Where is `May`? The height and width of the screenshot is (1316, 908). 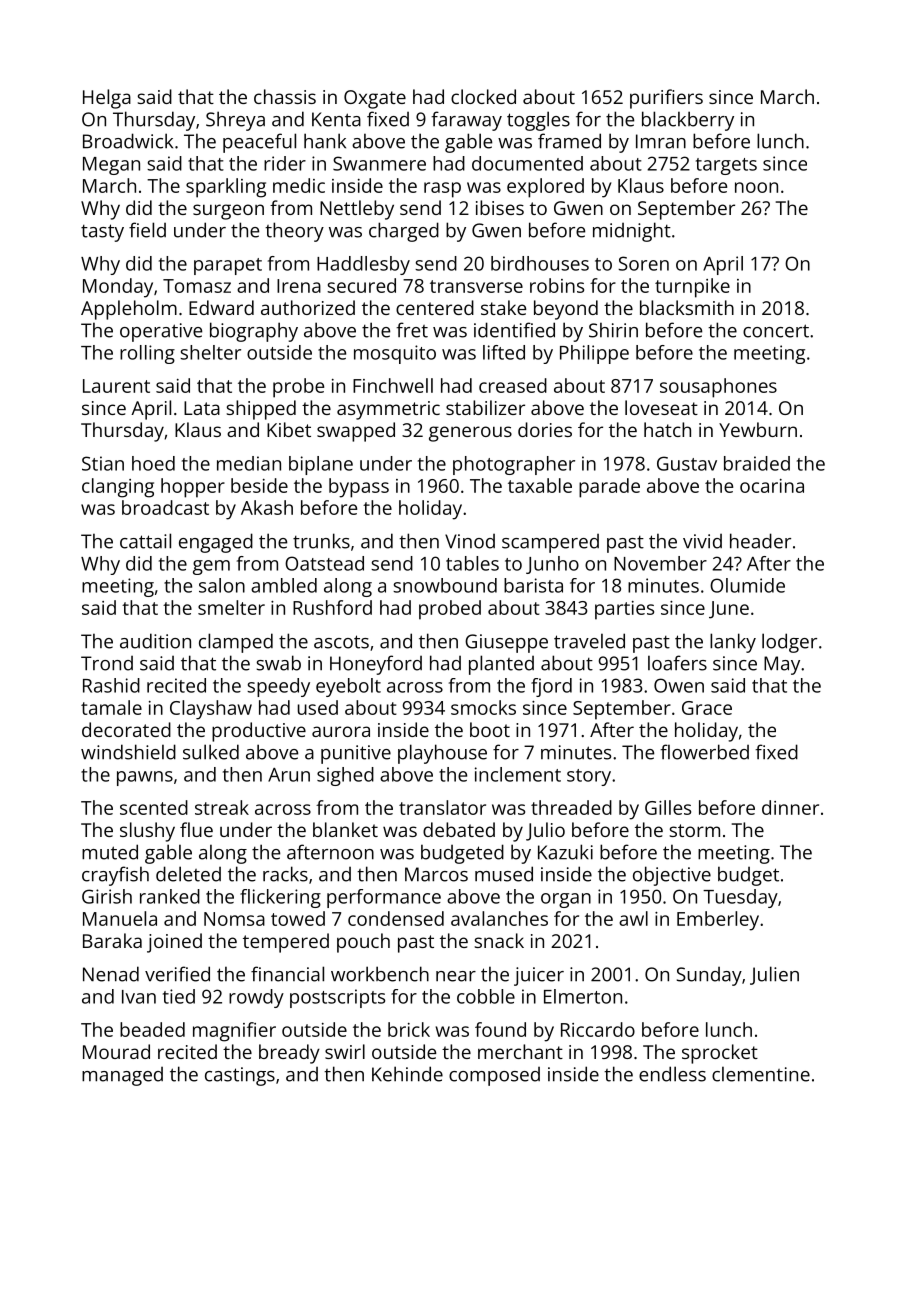 May is located at coordinates (782, 665).
